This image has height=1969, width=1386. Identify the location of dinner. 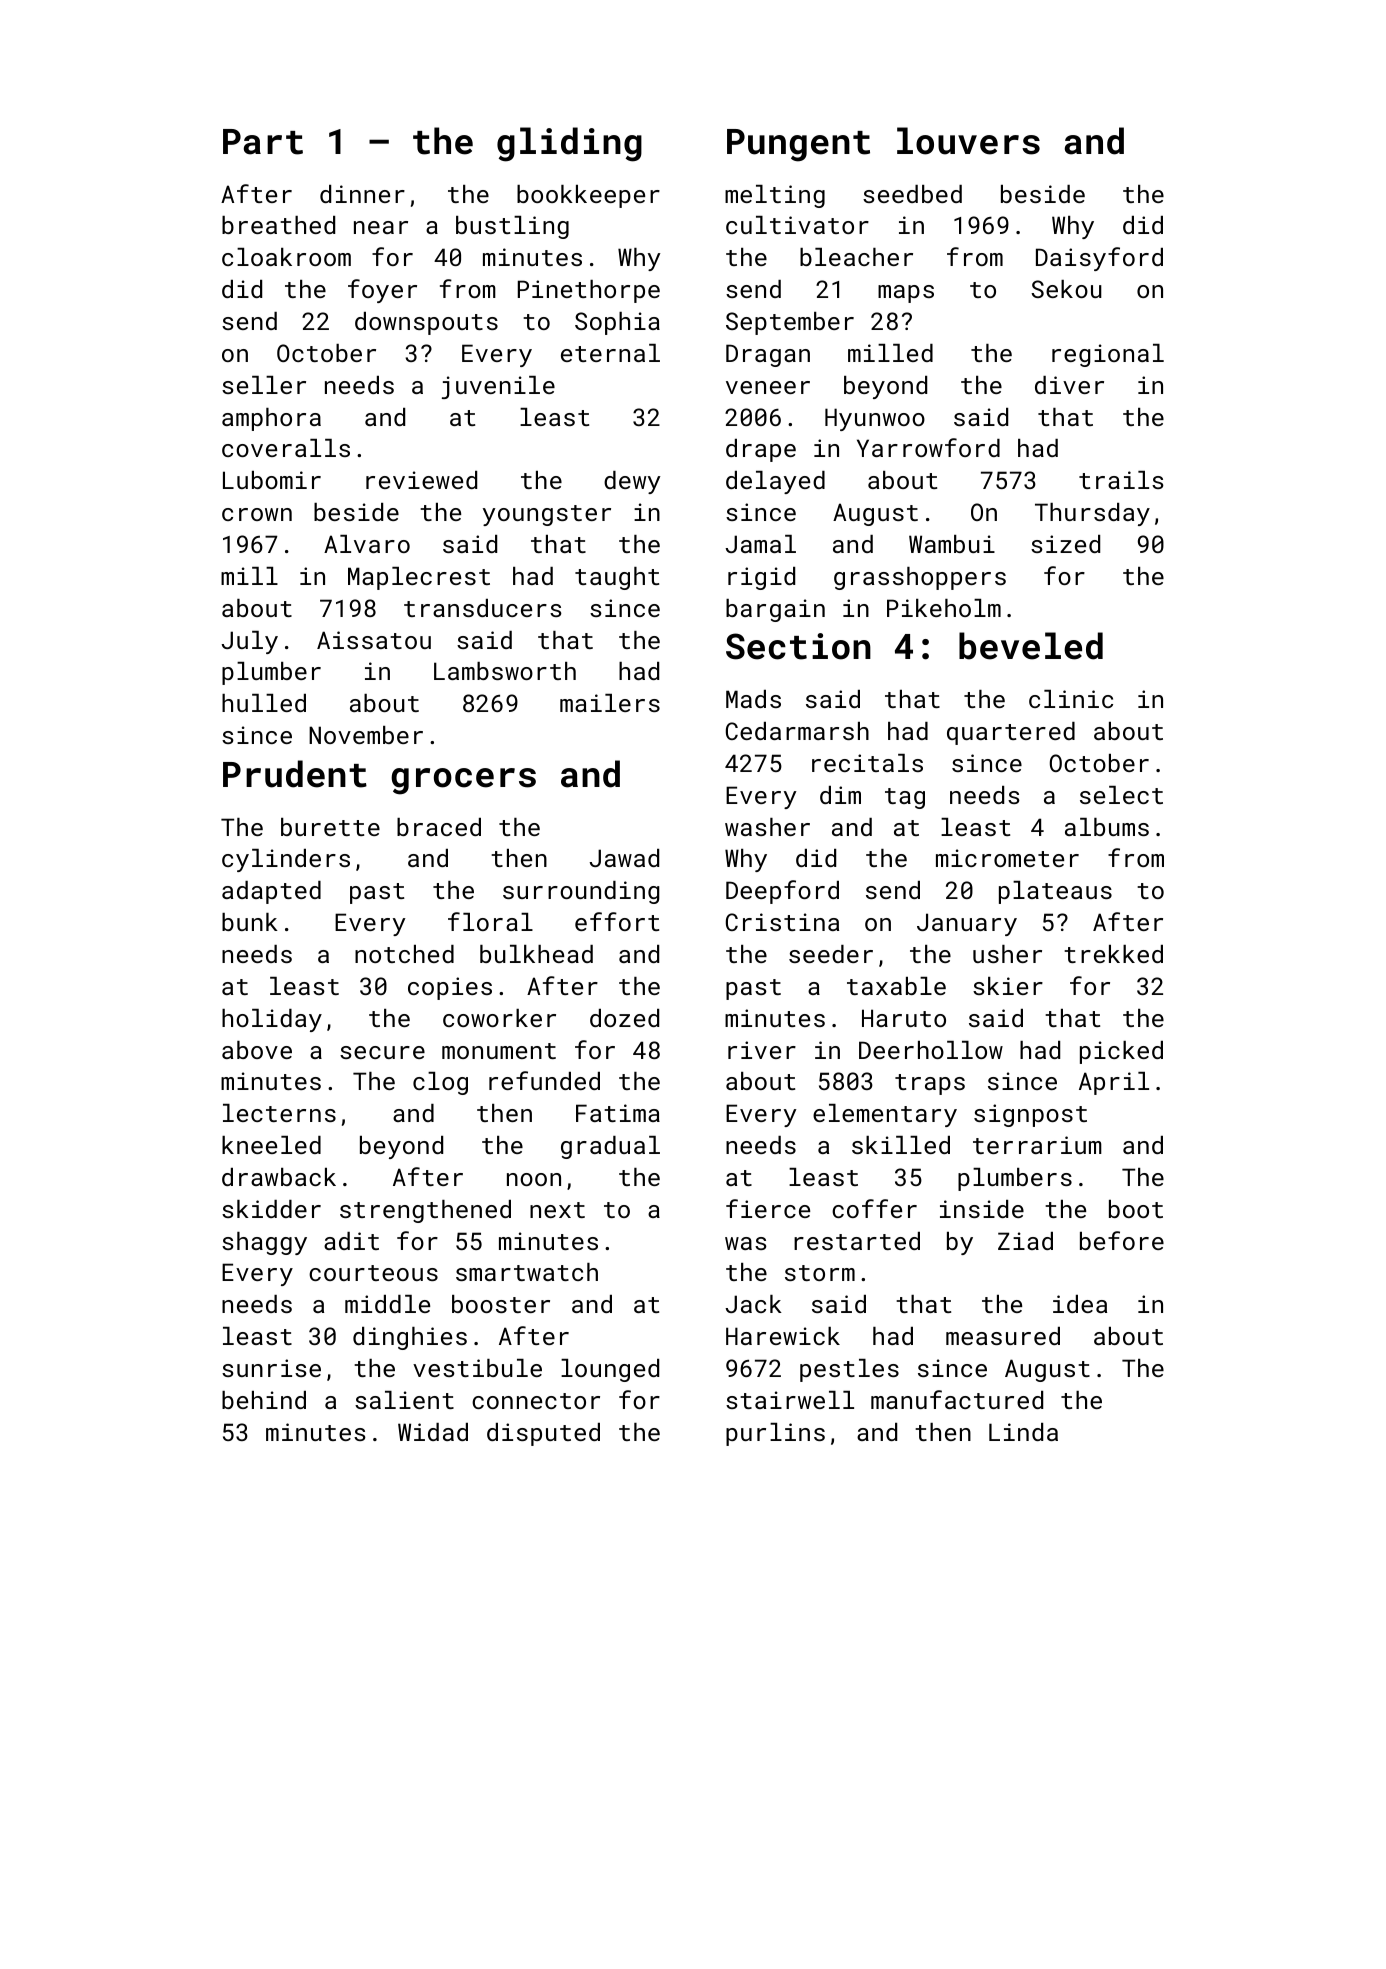
(362, 194).
